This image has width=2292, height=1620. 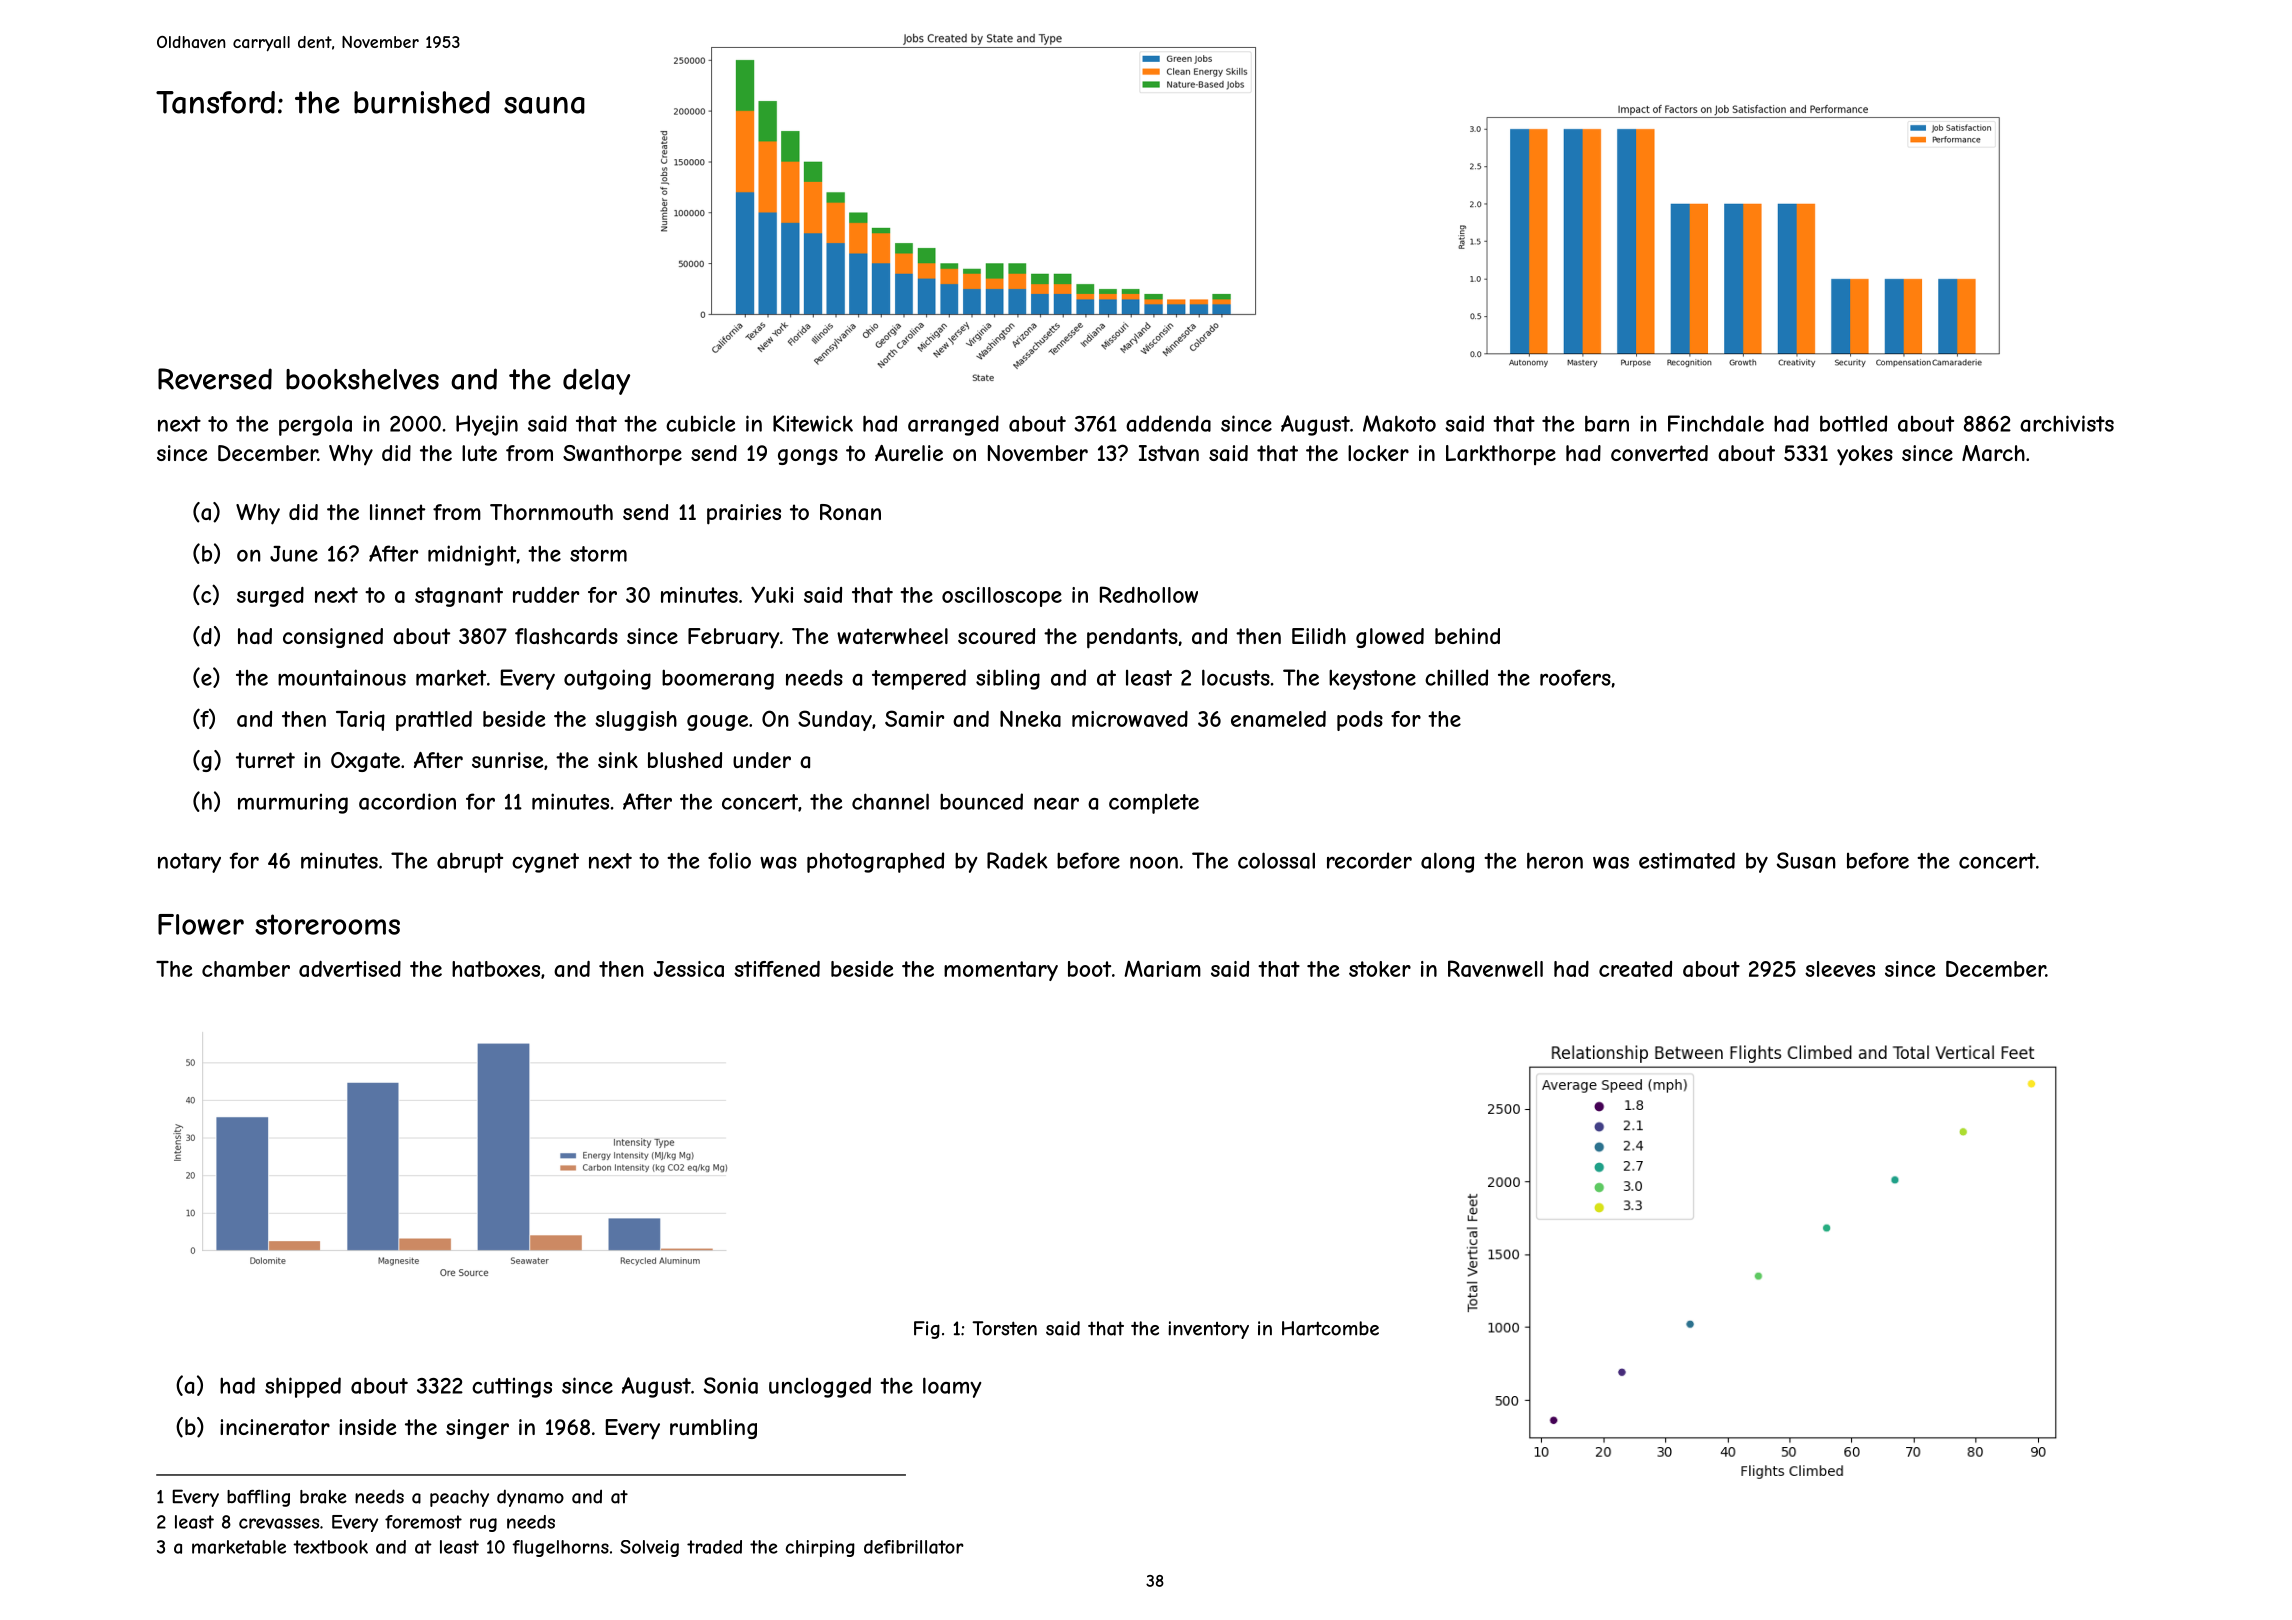 I want to click on roofers, so click(x=1575, y=677).
